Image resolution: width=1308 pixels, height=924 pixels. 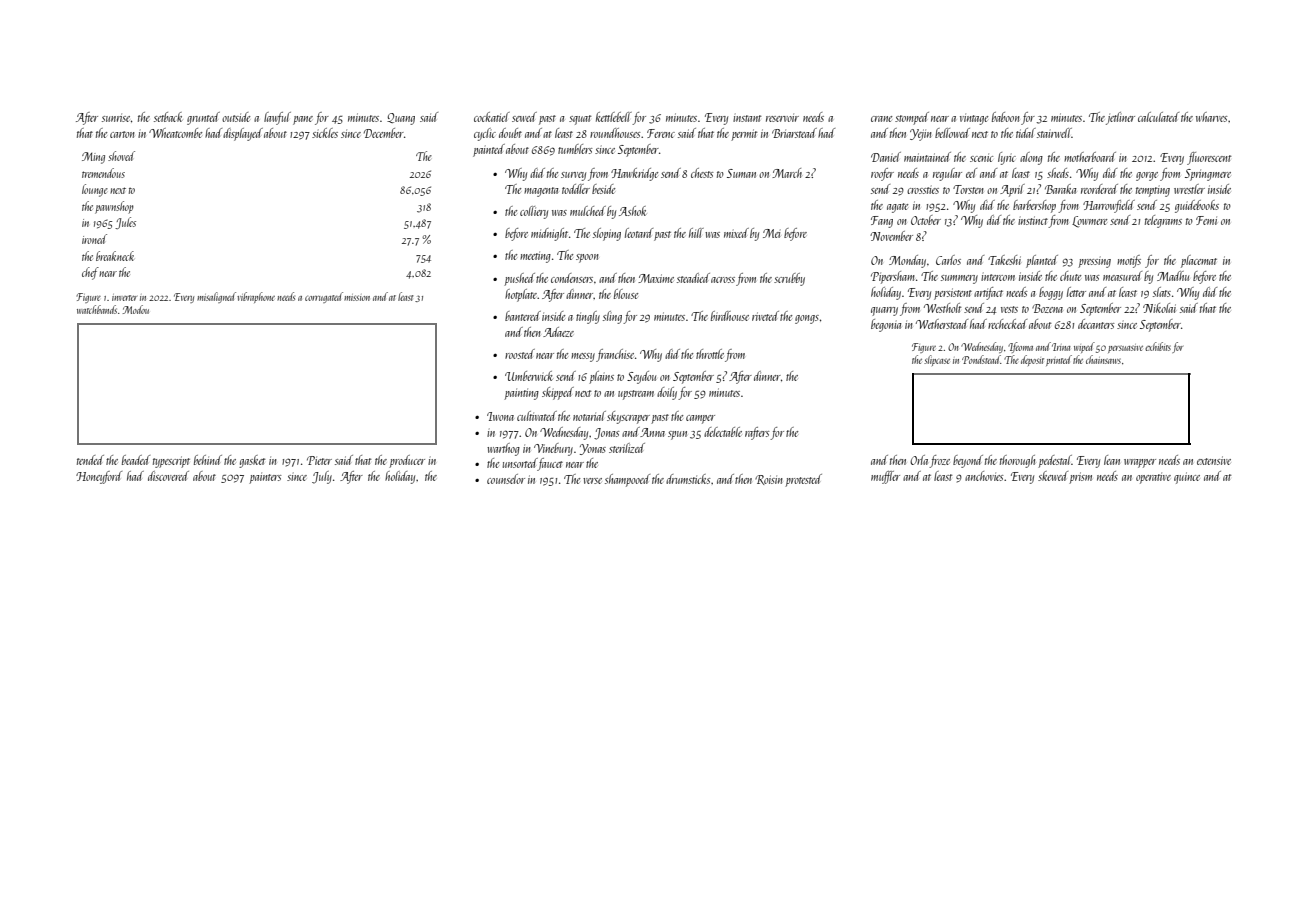 What do you see at coordinates (1054, 133) in the page?
I see `stairwell` at bounding box center [1054, 133].
